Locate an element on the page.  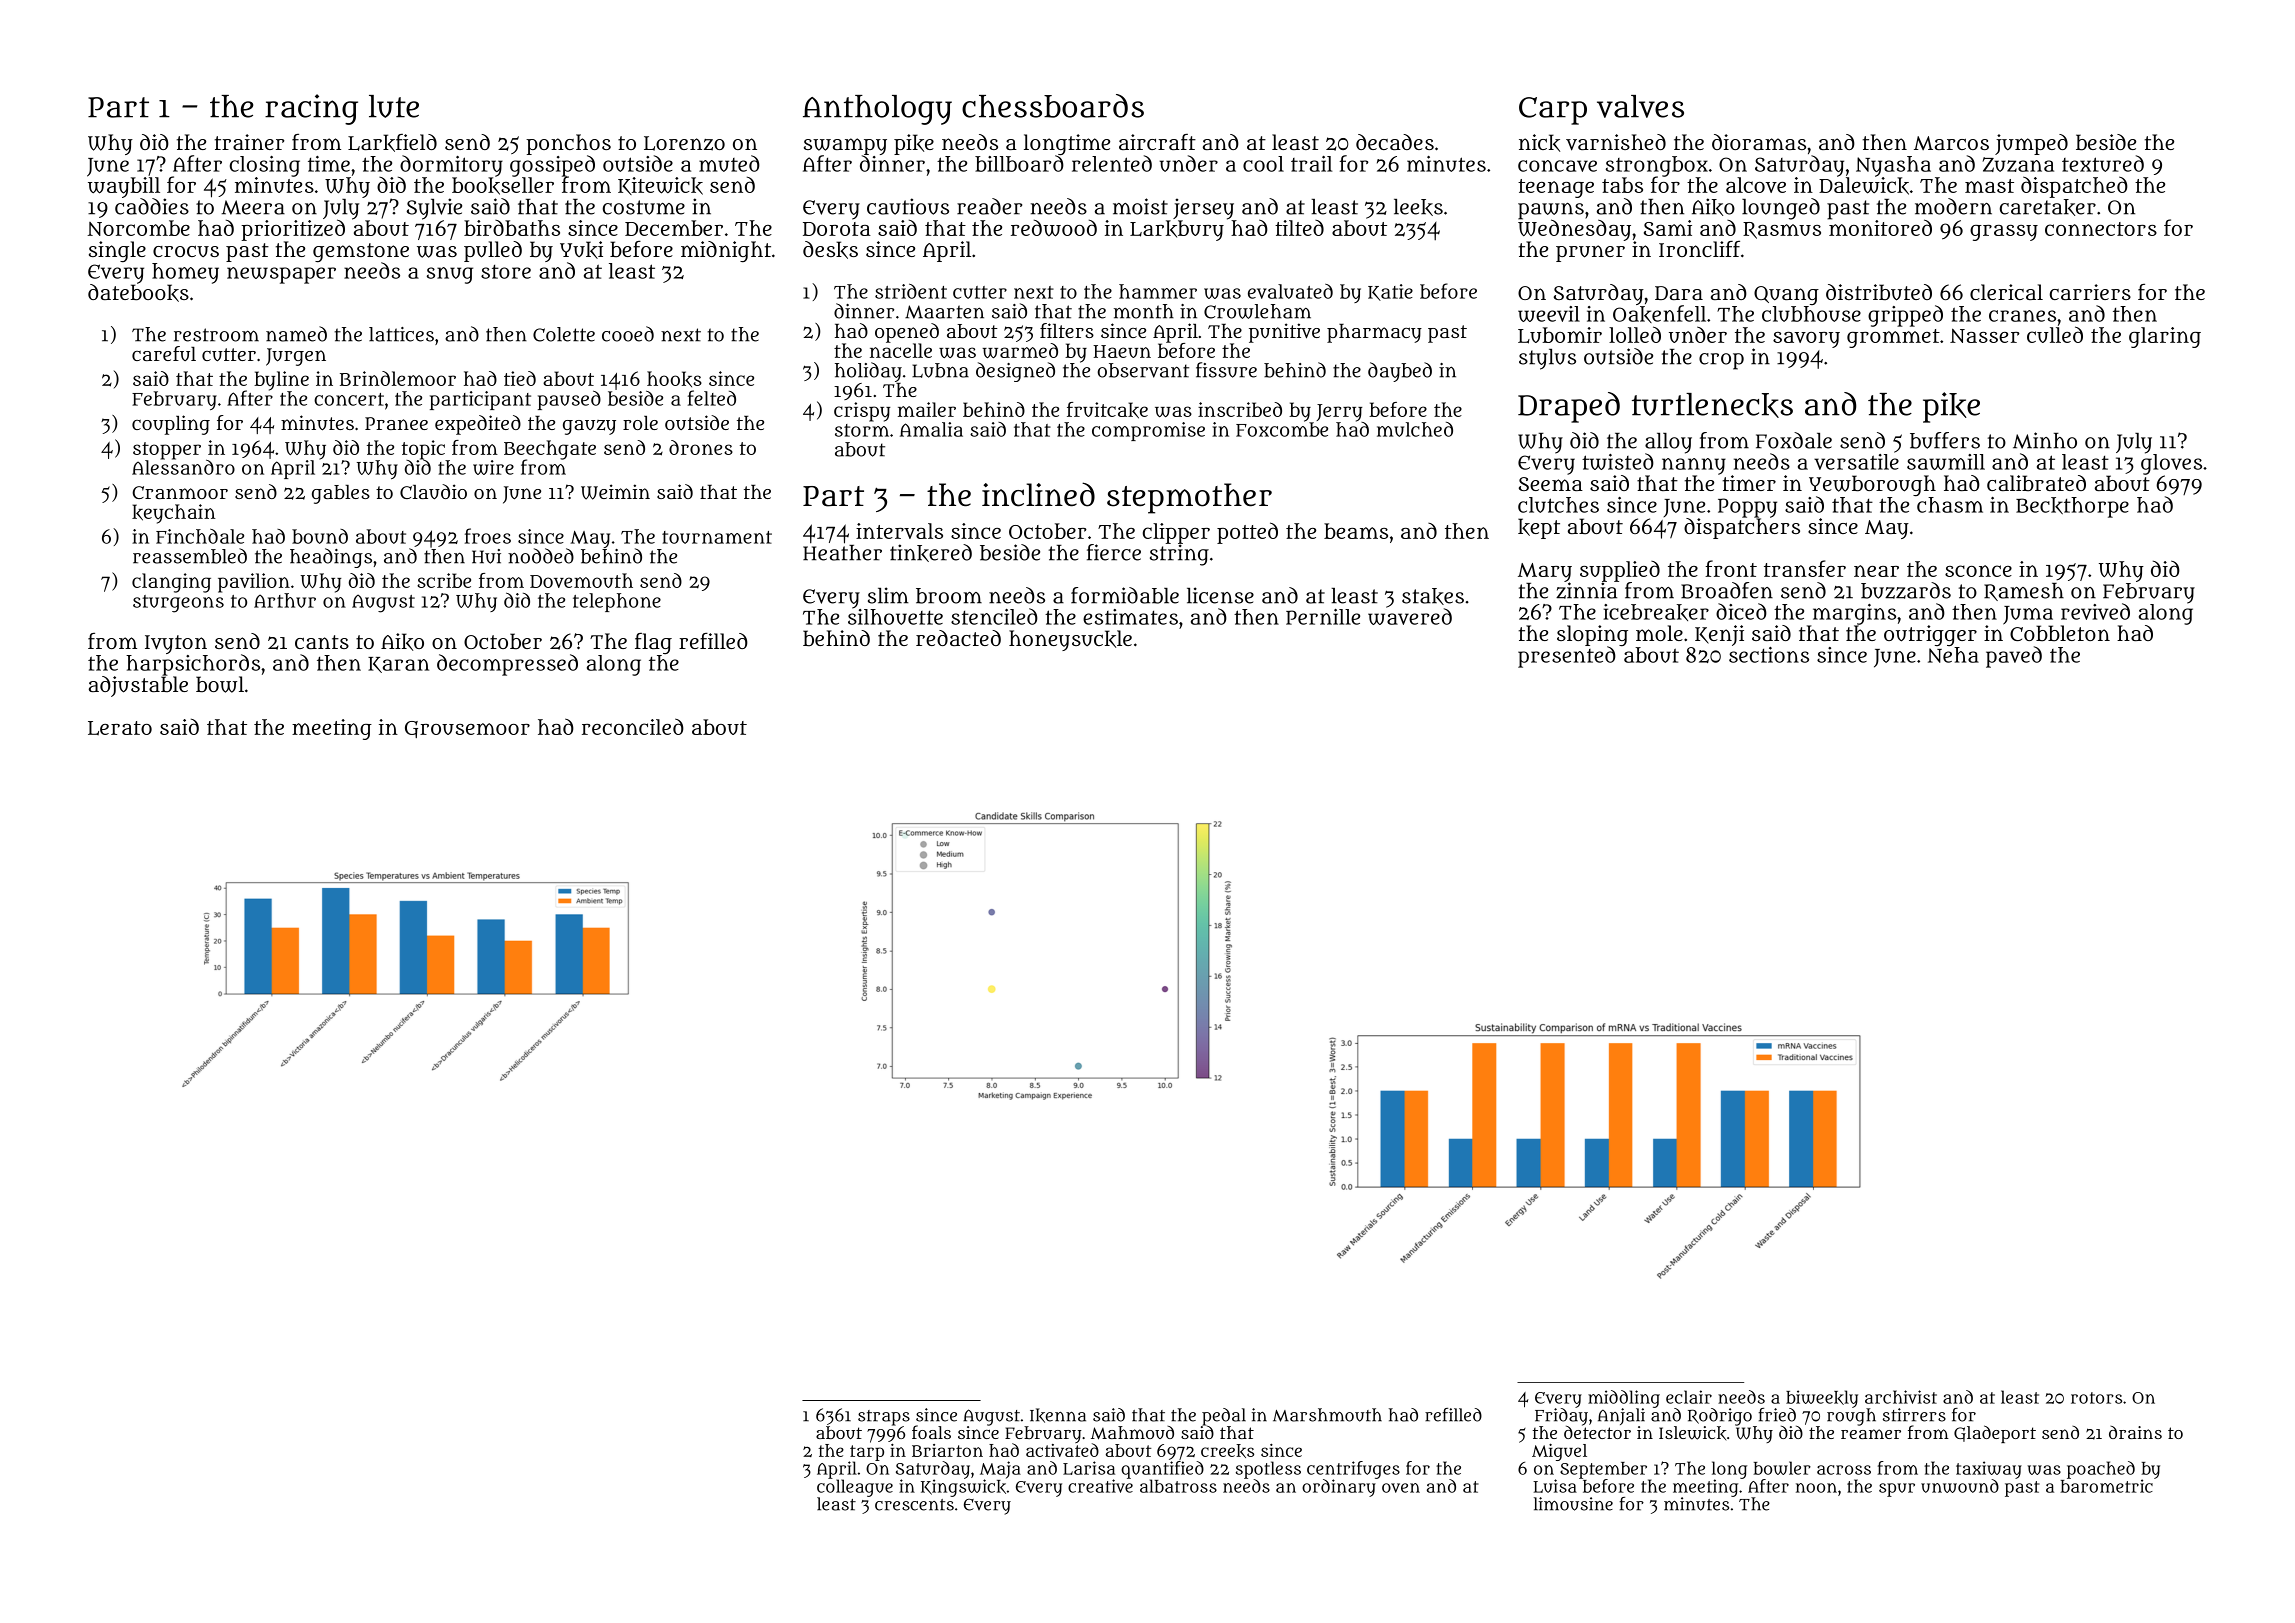
chessboards is located at coordinates (1053, 106).
